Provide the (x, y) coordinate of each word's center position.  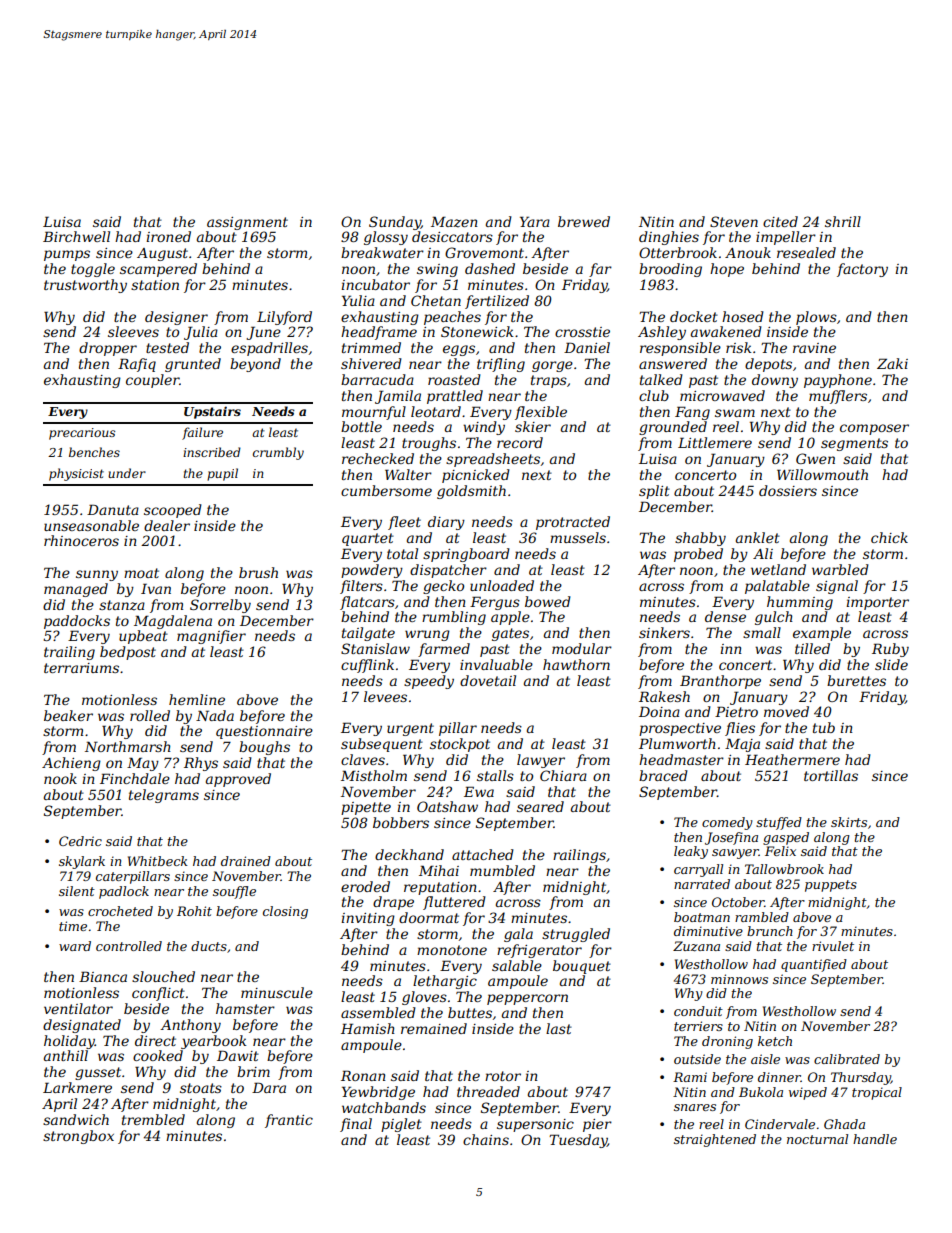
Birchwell (76, 236)
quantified (814, 965)
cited (780, 221)
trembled (153, 1119)
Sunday (395, 223)
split (654, 492)
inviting (368, 919)
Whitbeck (158, 861)
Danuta (113, 509)
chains (486, 1139)
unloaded (502, 585)
